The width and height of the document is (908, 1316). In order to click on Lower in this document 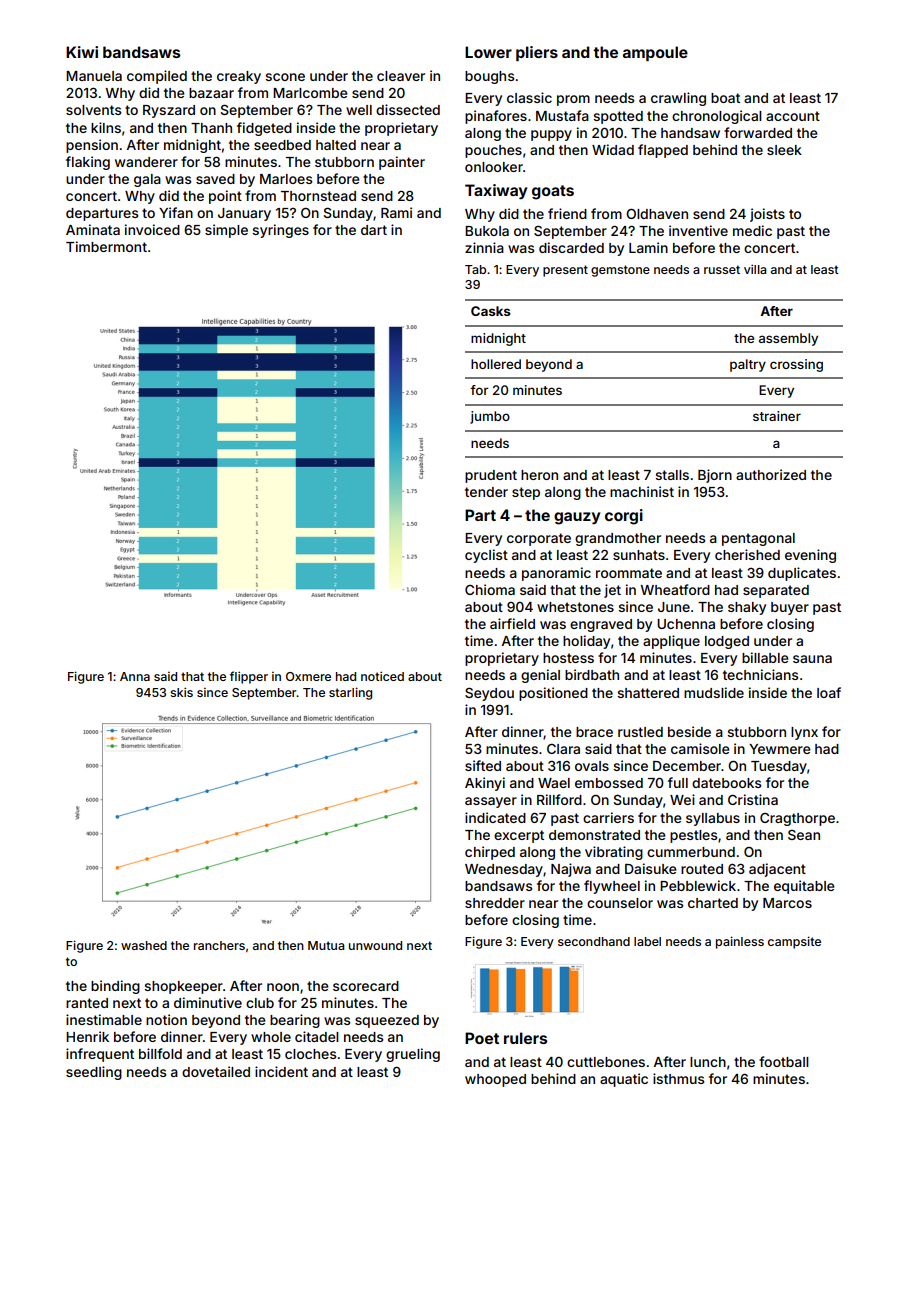, I will do `click(488, 52)`.
